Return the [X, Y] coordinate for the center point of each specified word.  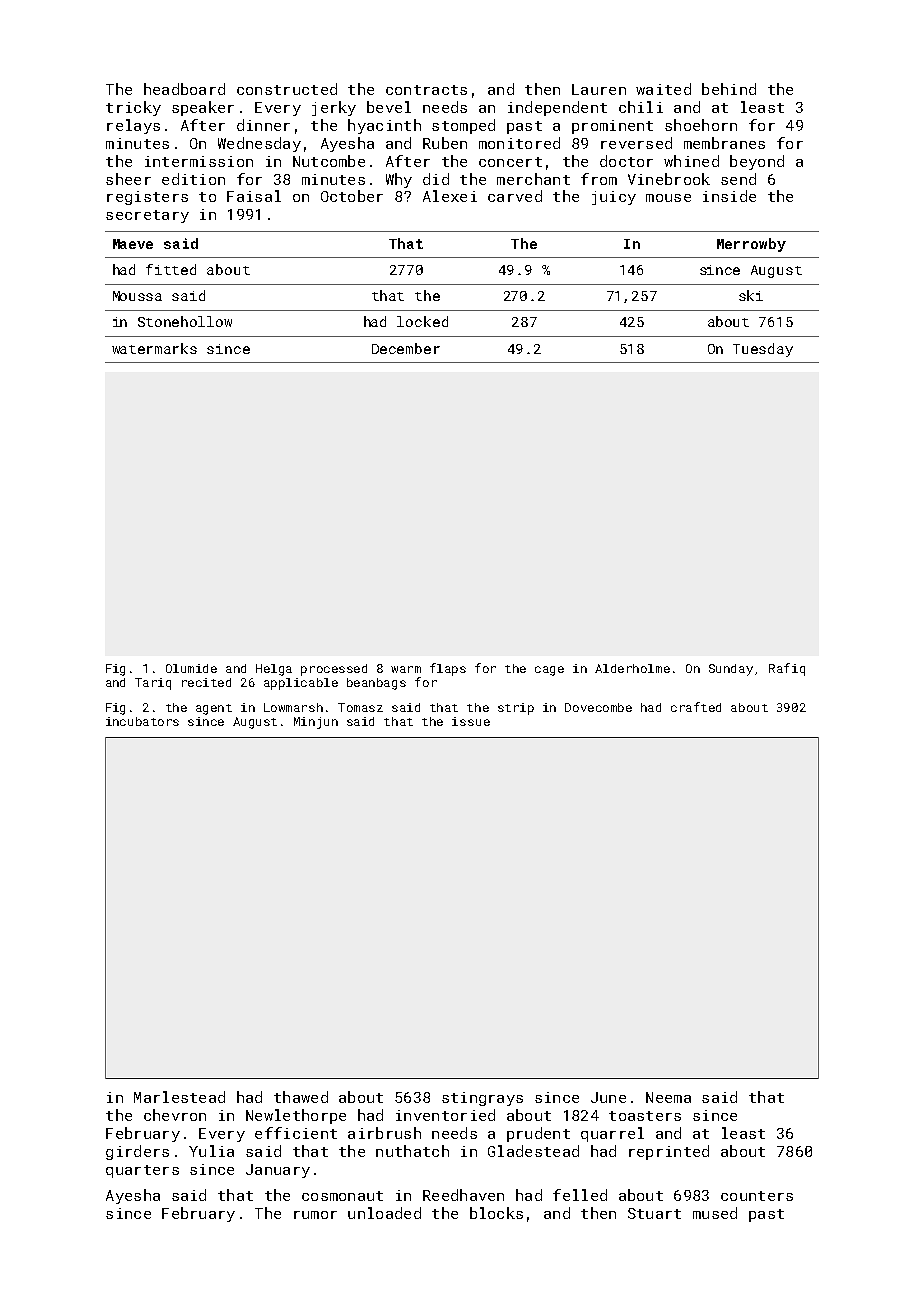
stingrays [482, 1099]
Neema [668, 1097]
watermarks [154, 348]
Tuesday [763, 350]
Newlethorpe [296, 1116]
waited [663, 89]
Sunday [731, 670]
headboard [184, 89]
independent [557, 108]
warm [406, 669]
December [406, 348]
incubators [142, 721]
